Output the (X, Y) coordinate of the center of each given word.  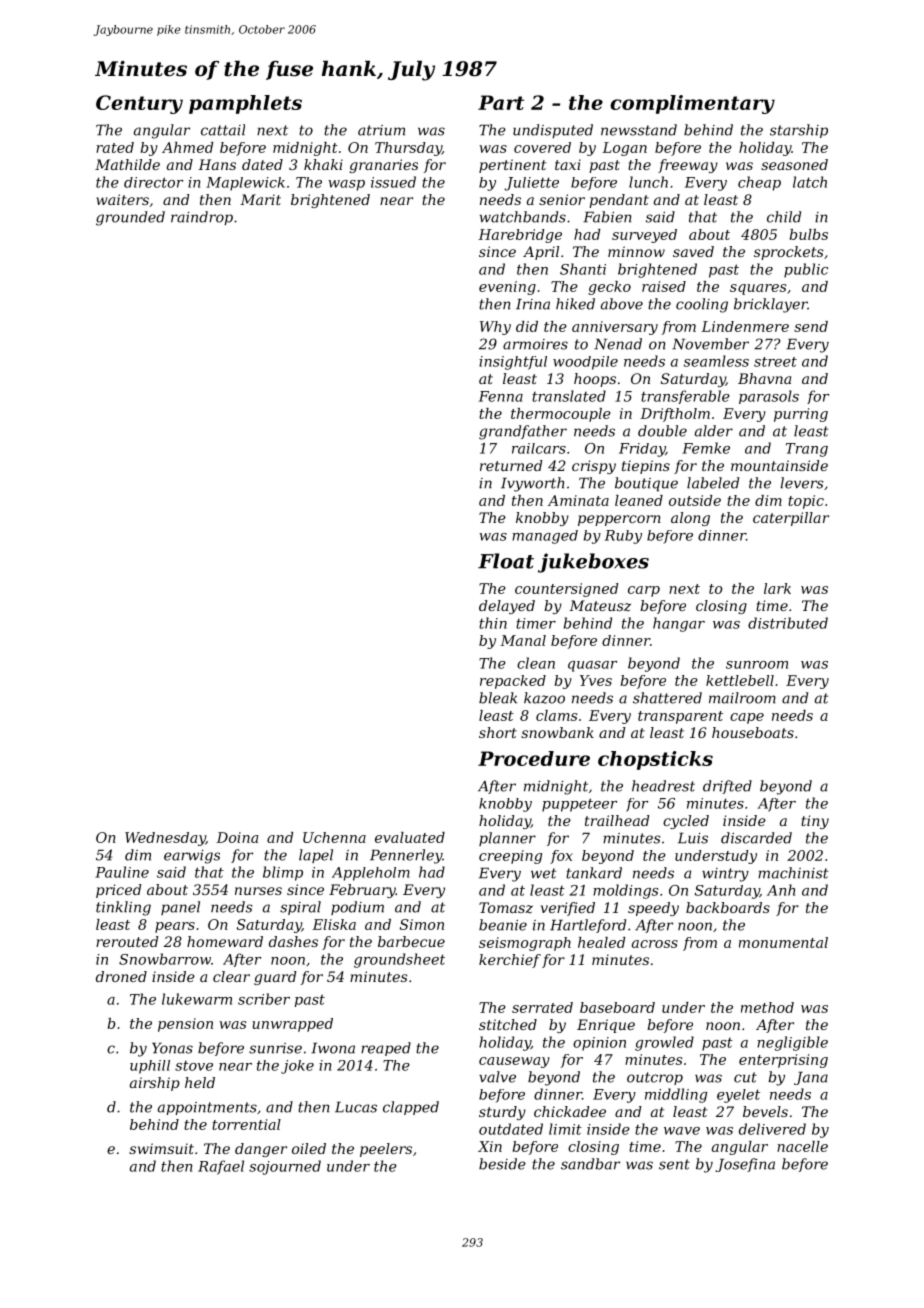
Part (501, 102)
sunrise (275, 1048)
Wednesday (165, 839)
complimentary (692, 104)
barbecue (411, 941)
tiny (815, 822)
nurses (258, 891)
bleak (498, 698)
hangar (679, 624)
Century (139, 104)
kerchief (510, 961)
